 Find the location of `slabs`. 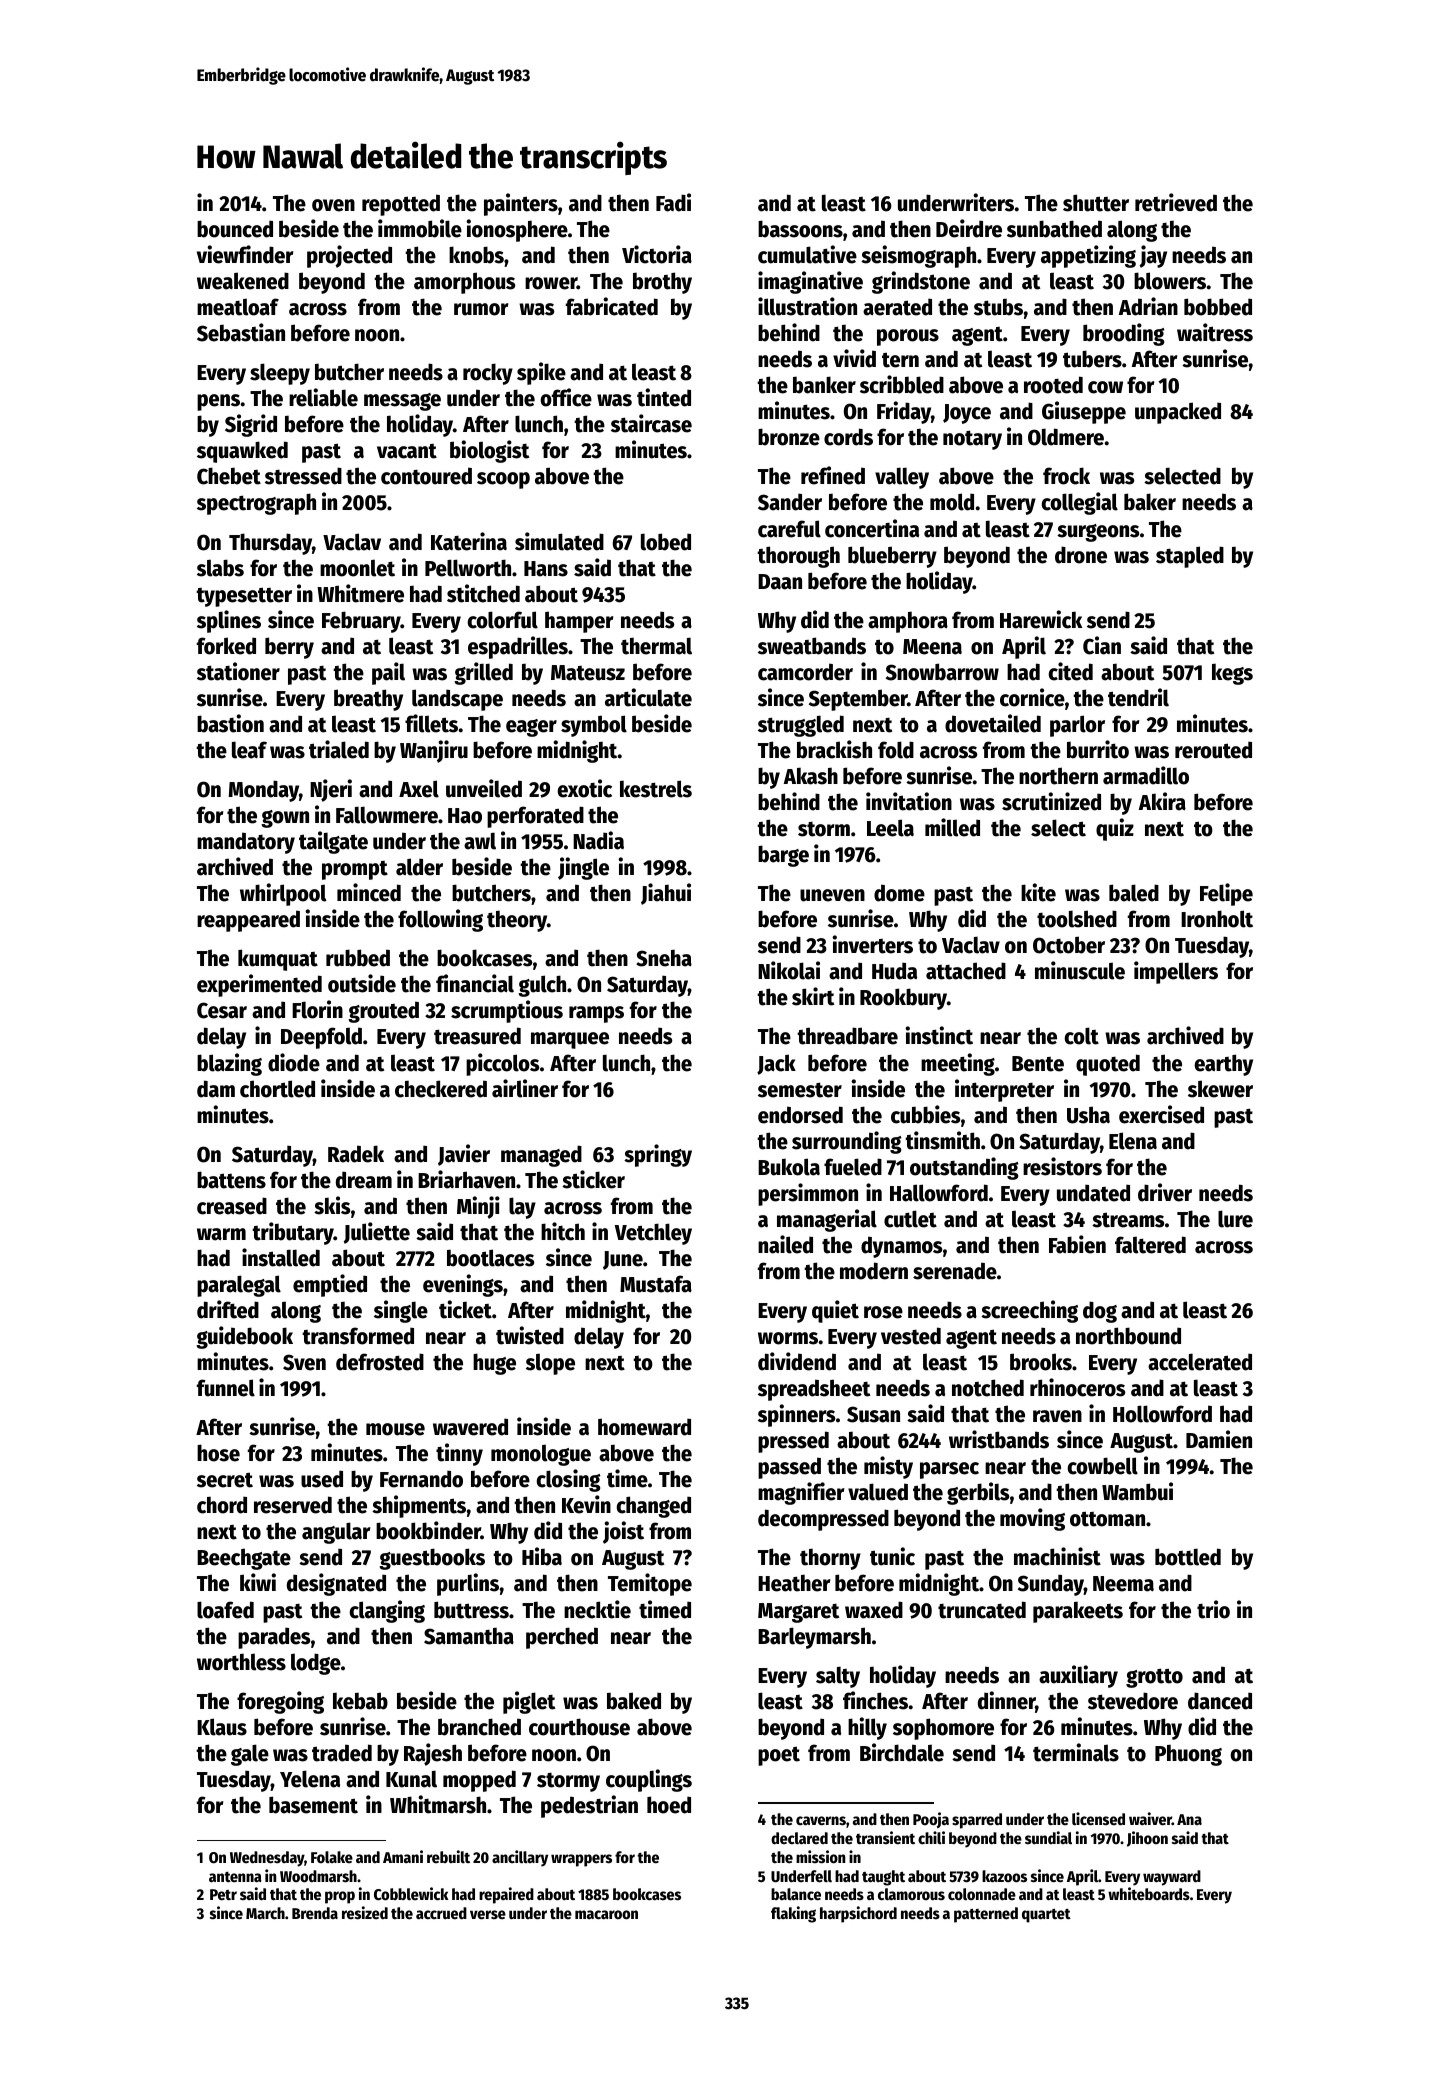

slabs is located at coordinates (220, 568).
